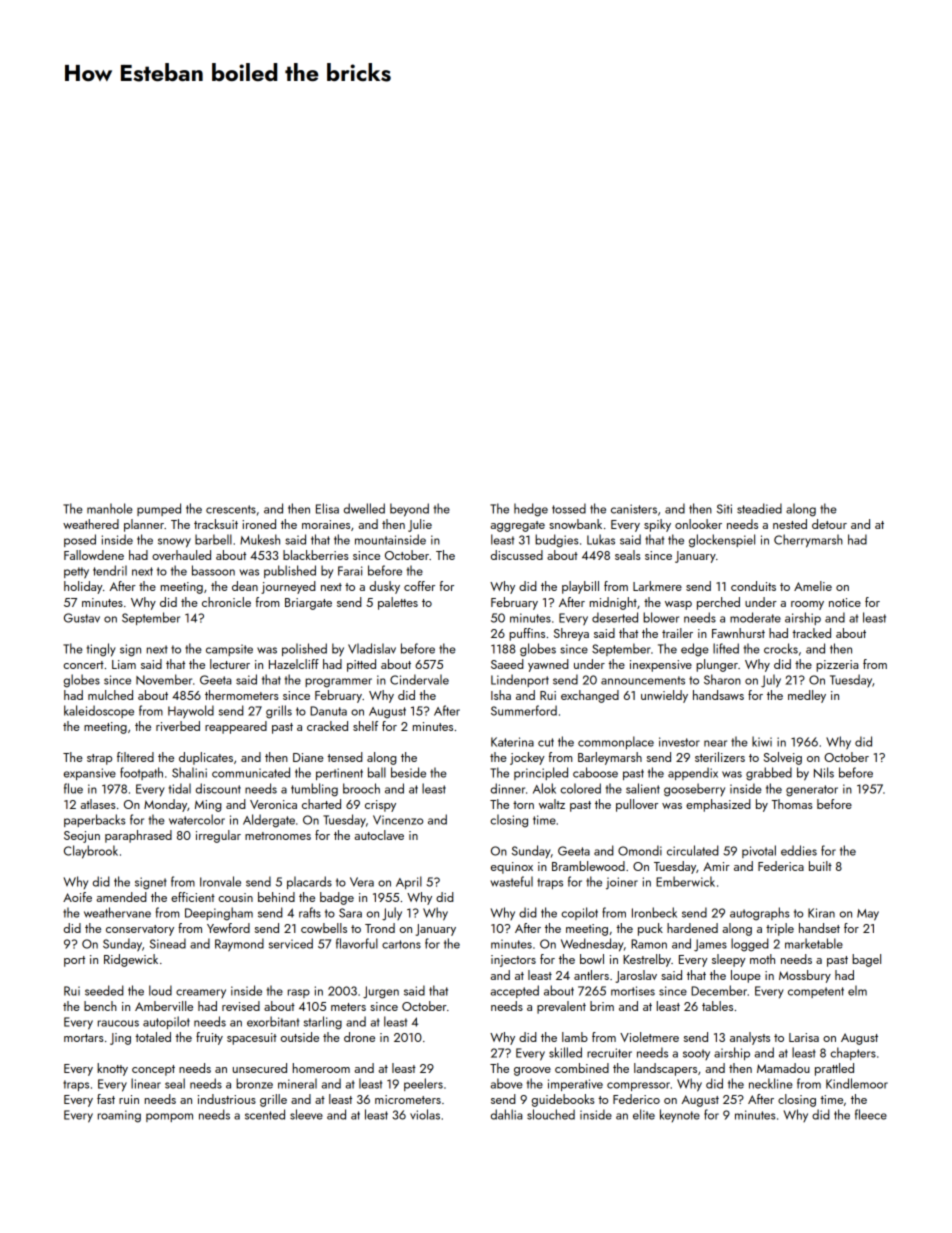  What do you see at coordinates (129, 1099) in the document?
I see `ruin` at bounding box center [129, 1099].
